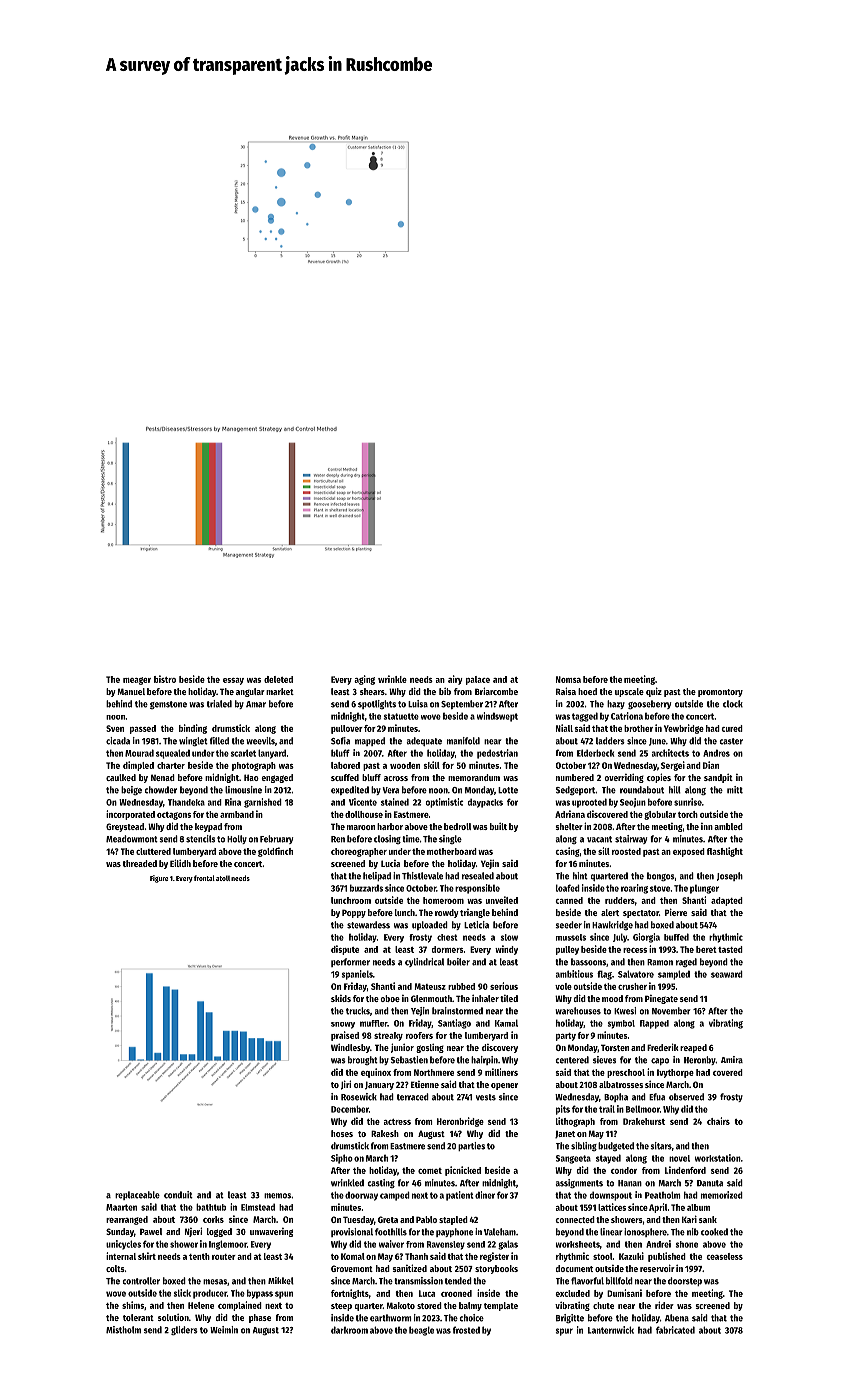  I want to click on deleted, so click(278, 679).
